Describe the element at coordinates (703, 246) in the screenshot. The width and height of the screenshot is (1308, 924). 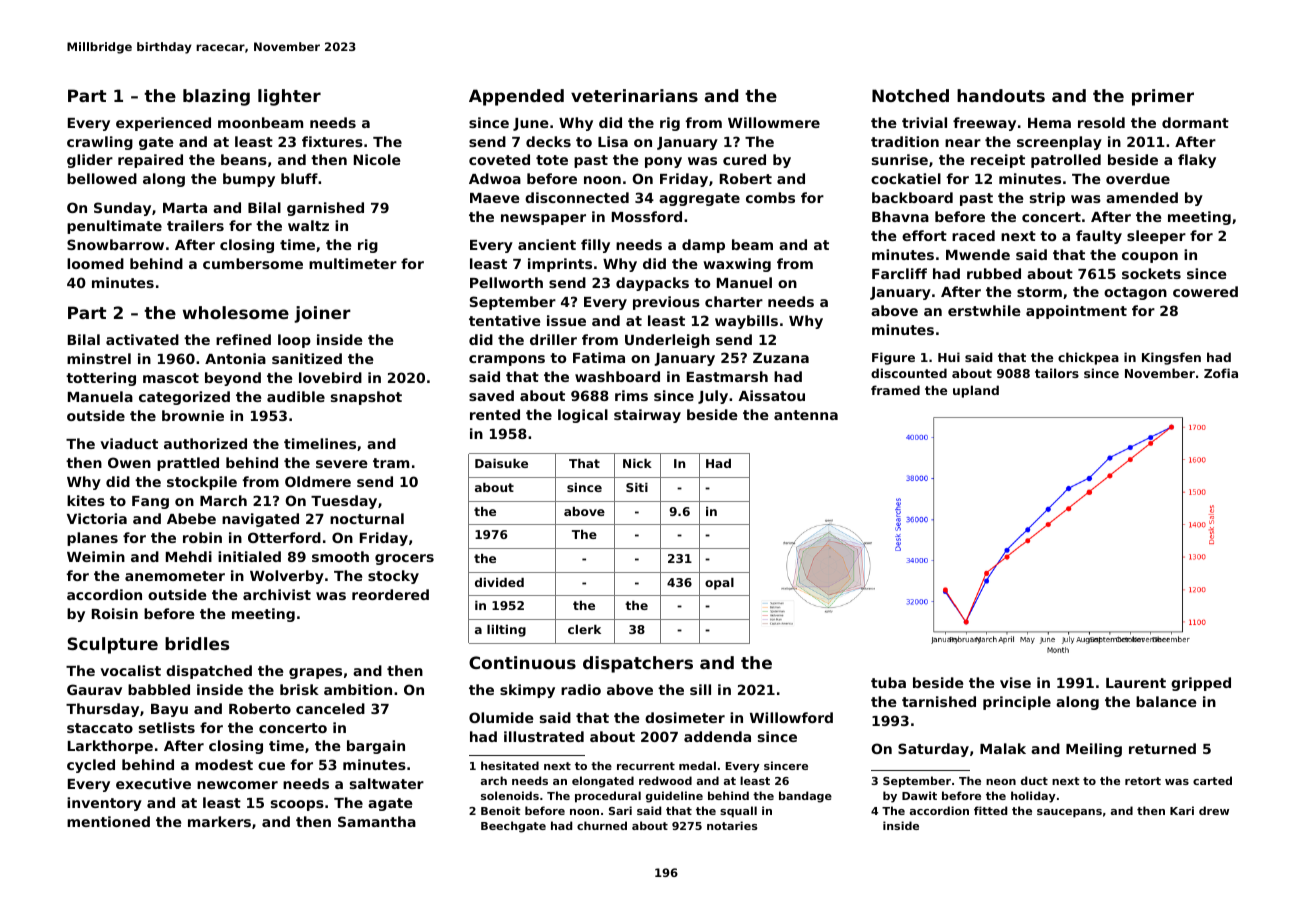
I see `damp` at that location.
